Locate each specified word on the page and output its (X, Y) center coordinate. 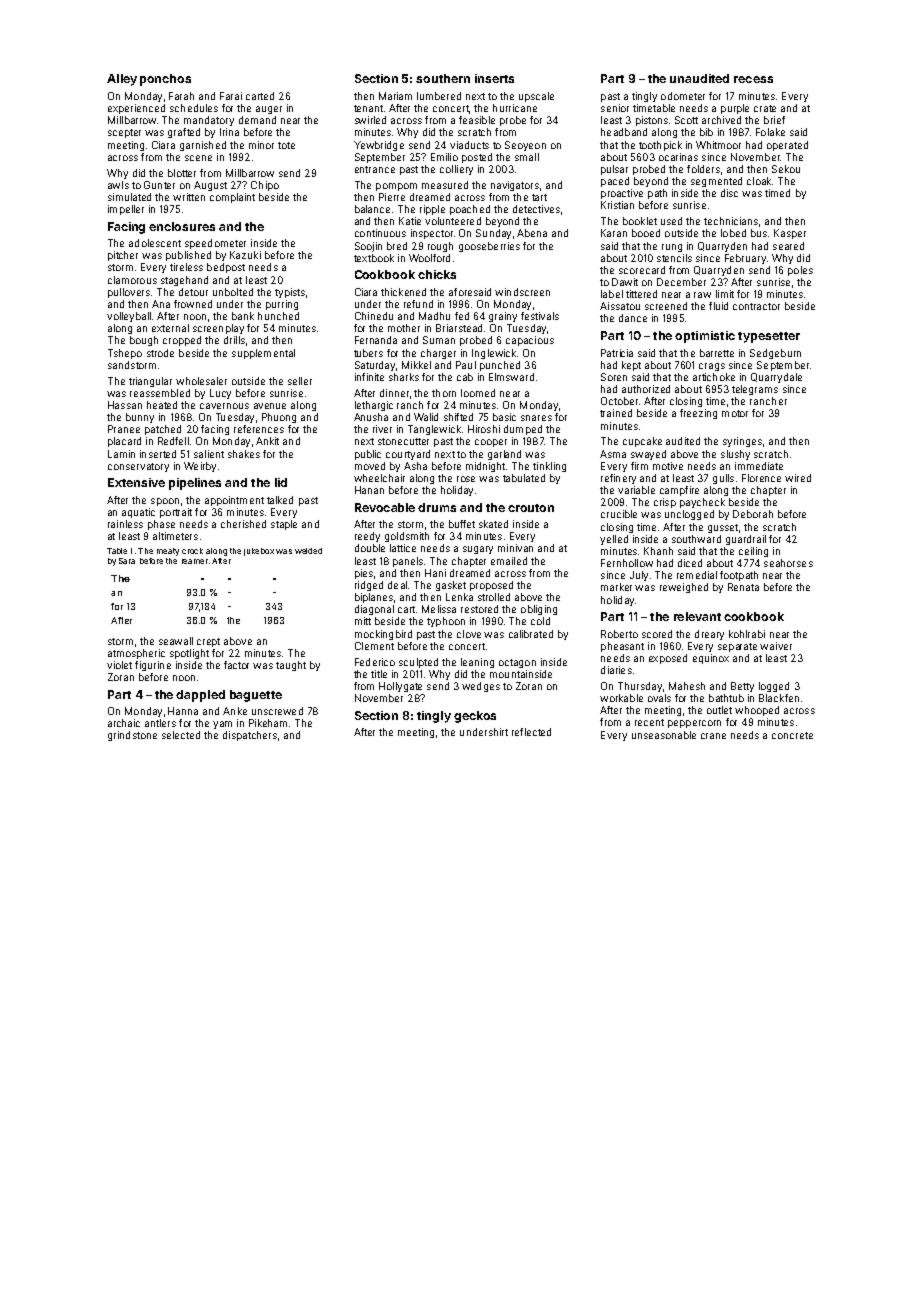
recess (753, 79)
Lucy (220, 394)
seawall (176, 641)
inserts (494, 78)
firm (639, 466)
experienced (136, 109)
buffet (462, 524)
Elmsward (511, 377)
